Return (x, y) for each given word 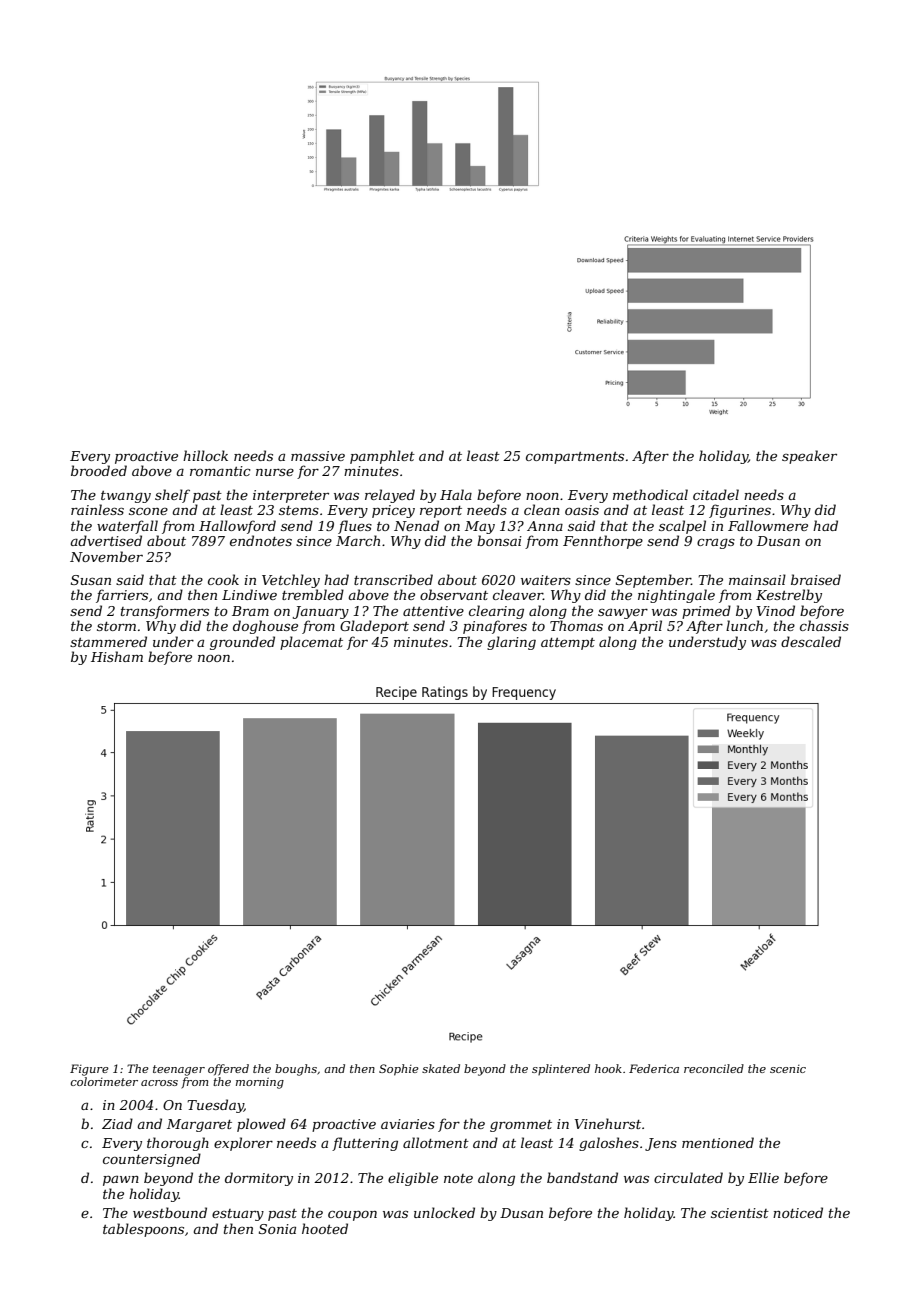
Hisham (117, 656)
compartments (575, 458)
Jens (661, 1144)
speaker (809, 457)
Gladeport (374, 627)
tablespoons (143, 1230)
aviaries (408, 1124)
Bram (250, 611)
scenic (788, 1069)
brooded (99, 470)
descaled (811, 641)
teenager (179, 1070)
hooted (325, 1228)
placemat (311, 643)
